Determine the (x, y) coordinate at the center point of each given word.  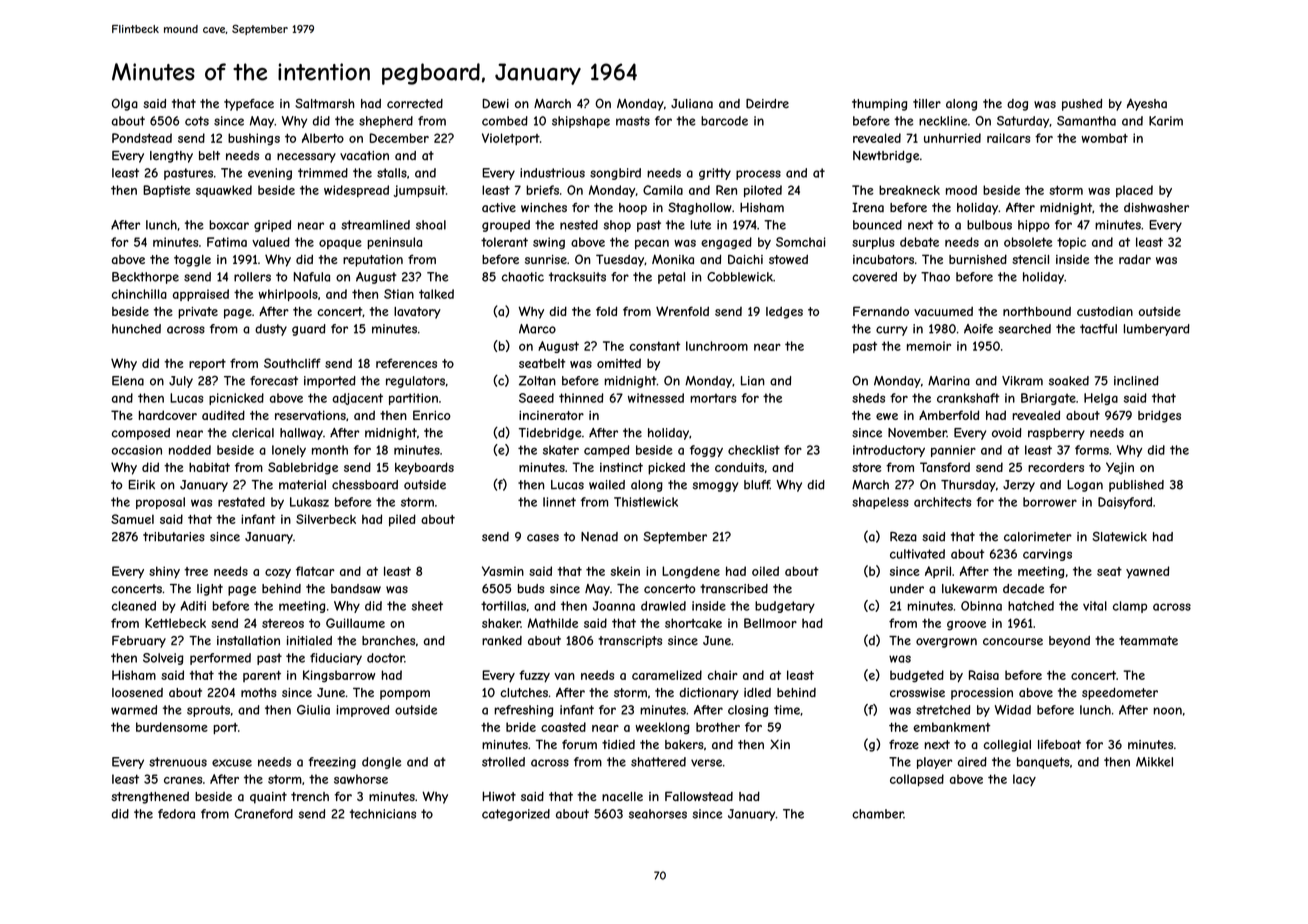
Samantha (1086, 121)
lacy (1024, 780)
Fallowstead (699, 796)
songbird (615, 174)
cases (543, 538)
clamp (1130, 607)
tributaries (174, 537)
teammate (1148, 641)
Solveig (163, 659)
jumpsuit (419, 191)
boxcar (229, 225)
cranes (183, 780)
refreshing (524, 711)
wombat (1104, 138)
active (499, 207)
